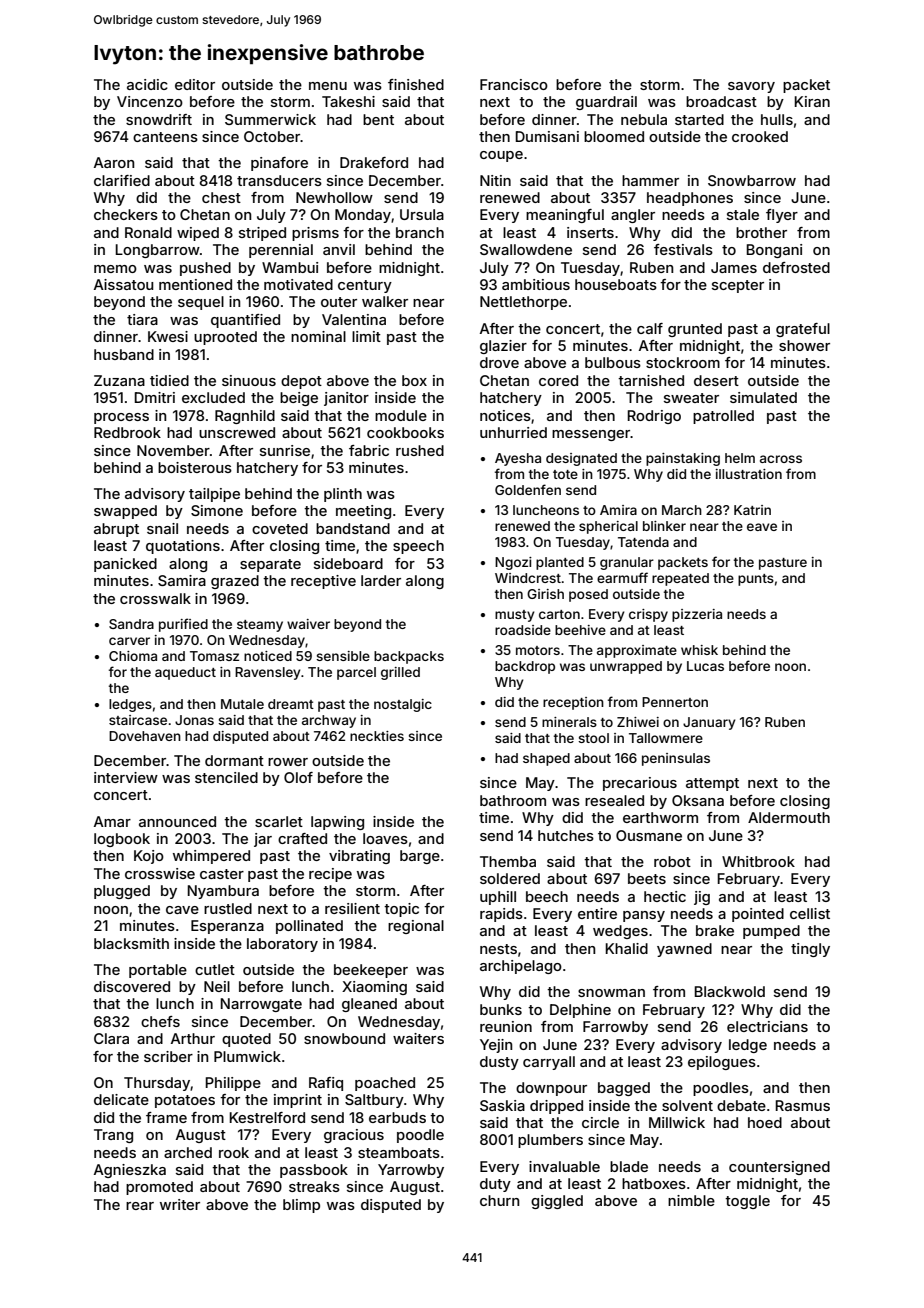 The width and height of the document is (924, 1308). I want to click on quotations, so click(183, 547).
